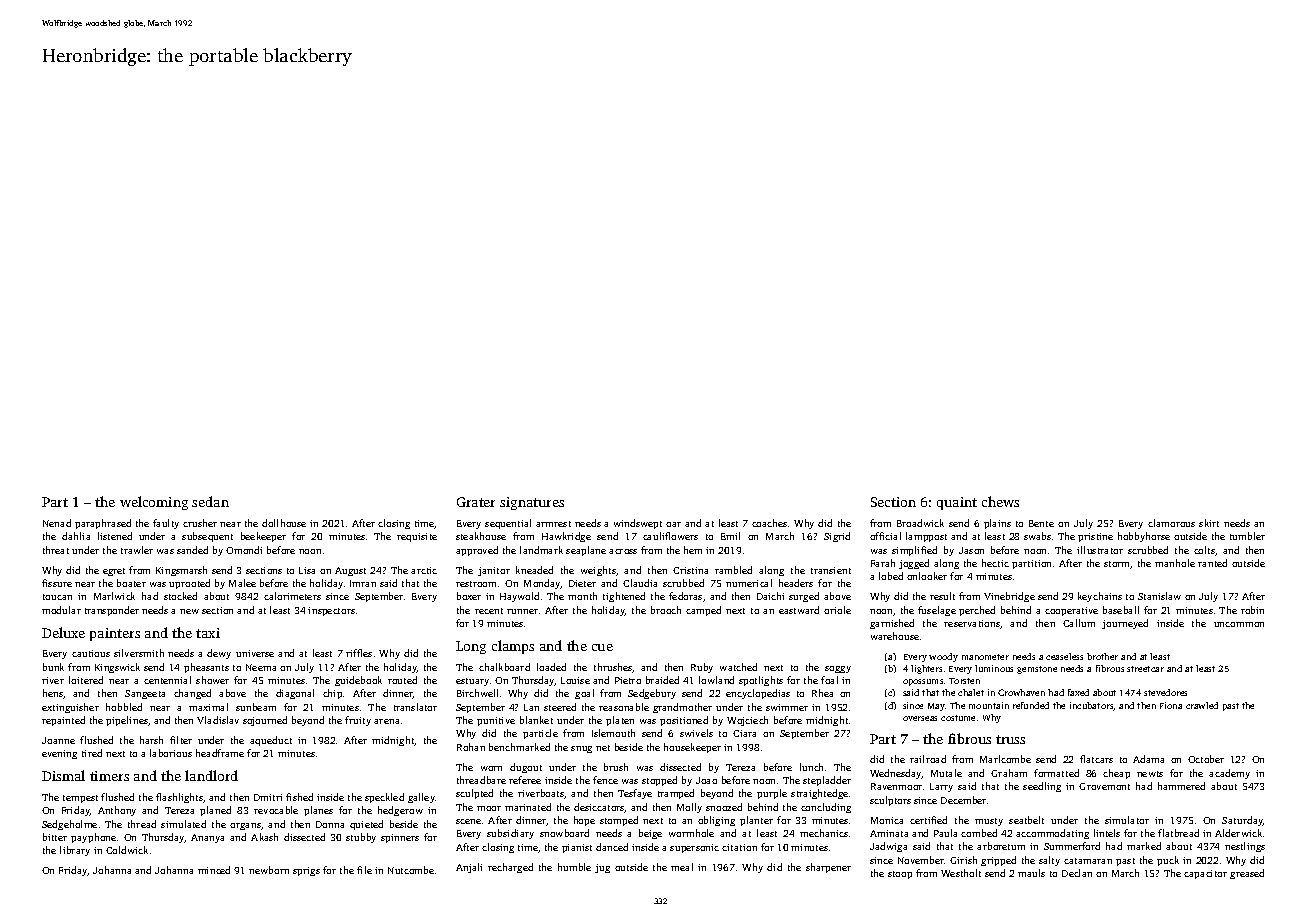 Image resolution: width=1308 pixels, height=924 pixels. I want to click on soggy, so click(838, 669).
